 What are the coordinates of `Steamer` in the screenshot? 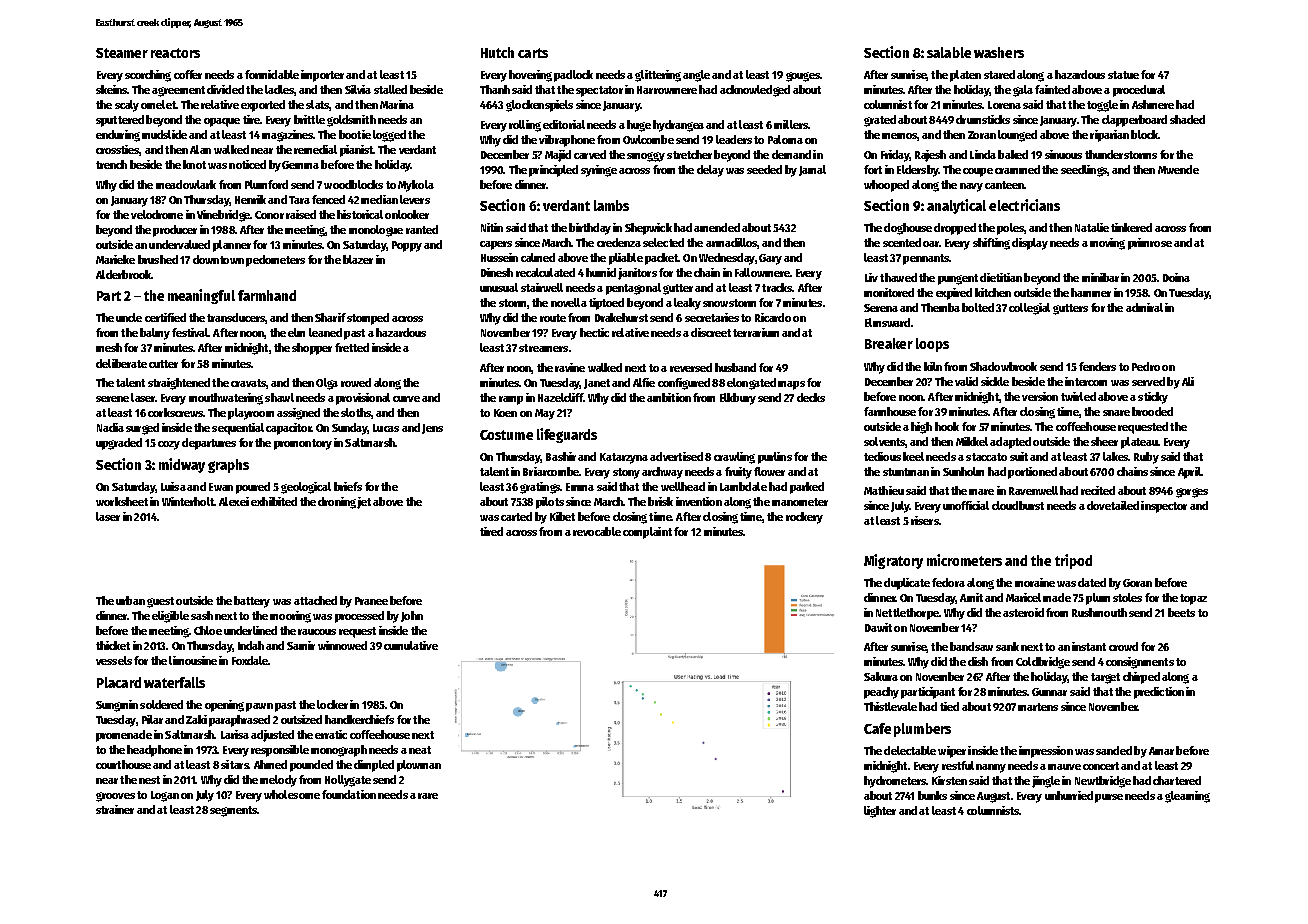 It's located at (122, 53).
